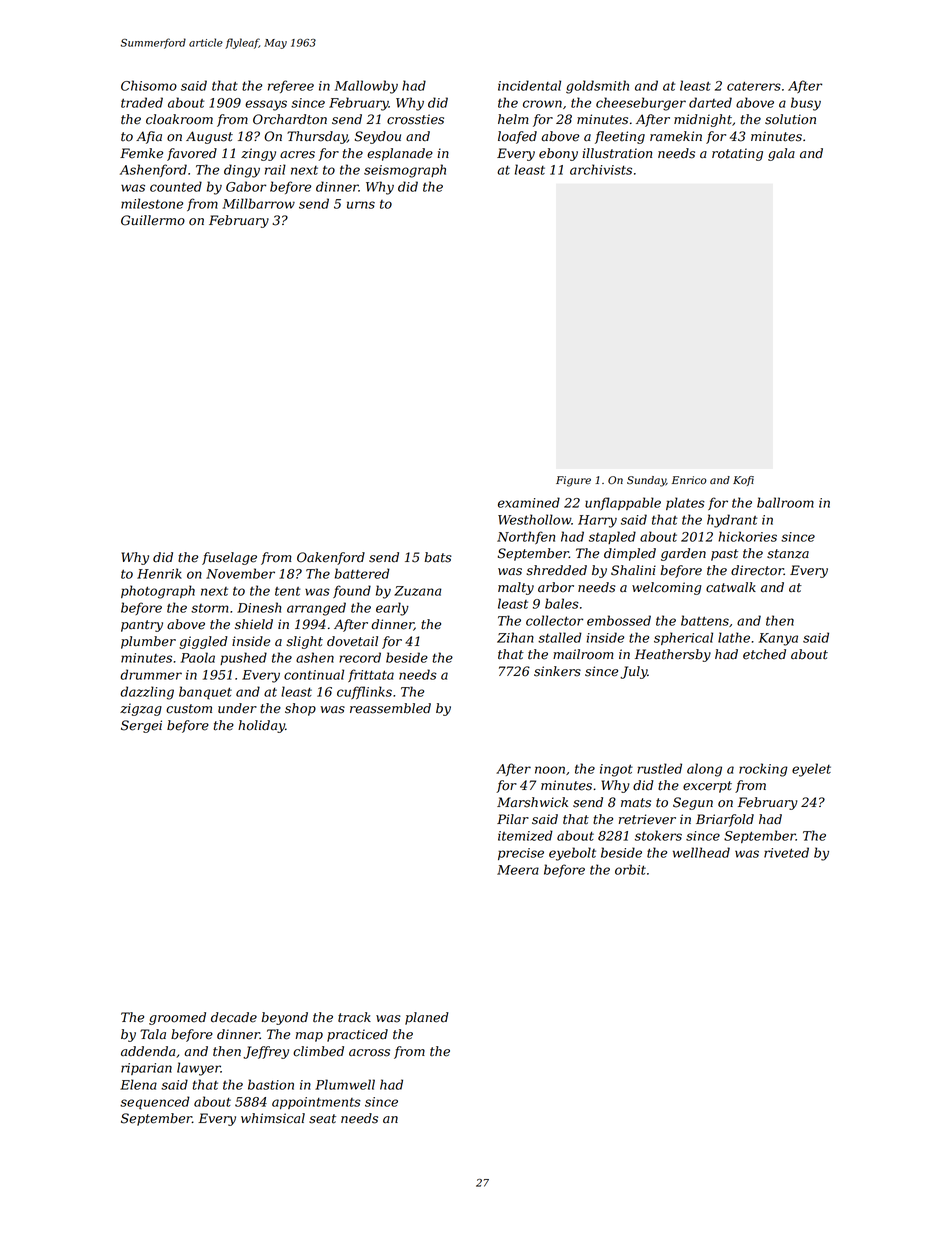  Describe the element at coordinates (261, 726) in the screenshot. I see `holiday` at that location.
